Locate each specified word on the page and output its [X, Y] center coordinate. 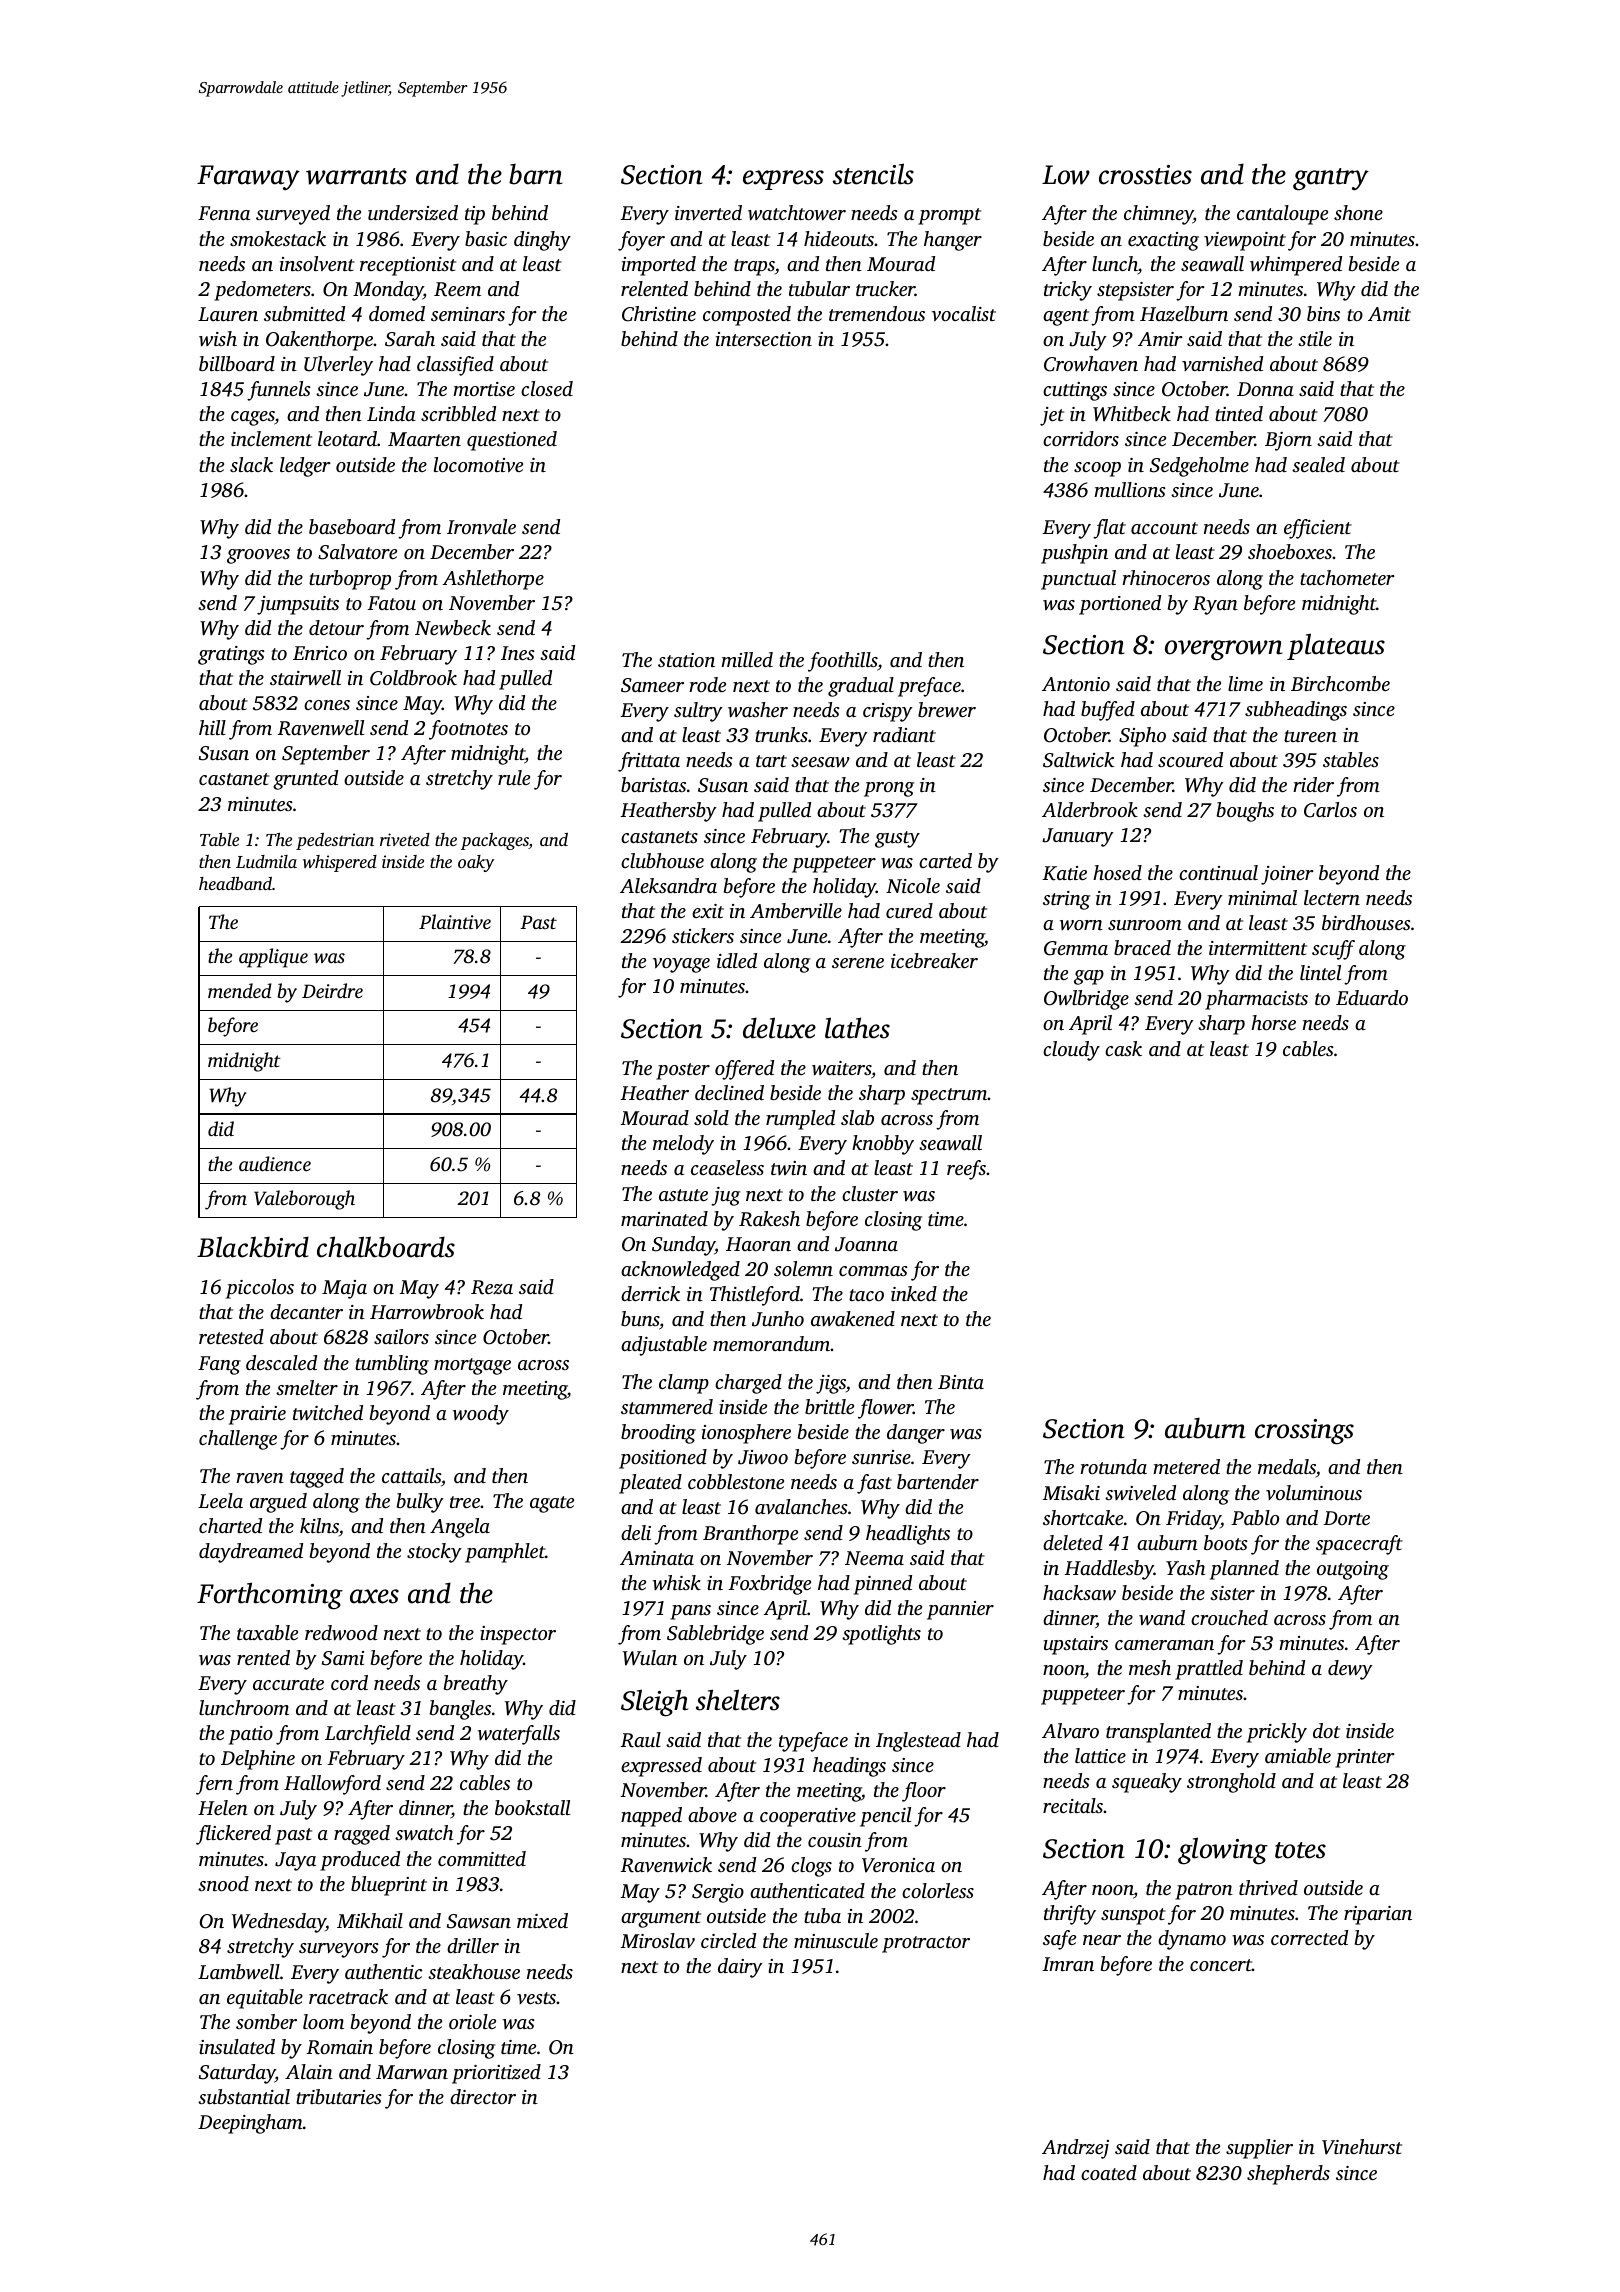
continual [1218, 872]
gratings [231, 655]
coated [1109, 2172]
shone [1358, 212]
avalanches [801, 1506]
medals [1287, 1466]
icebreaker [934, 960]
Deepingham [250, 2124]
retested [231, 1336]
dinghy [542, 241]
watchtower [797, 213]
